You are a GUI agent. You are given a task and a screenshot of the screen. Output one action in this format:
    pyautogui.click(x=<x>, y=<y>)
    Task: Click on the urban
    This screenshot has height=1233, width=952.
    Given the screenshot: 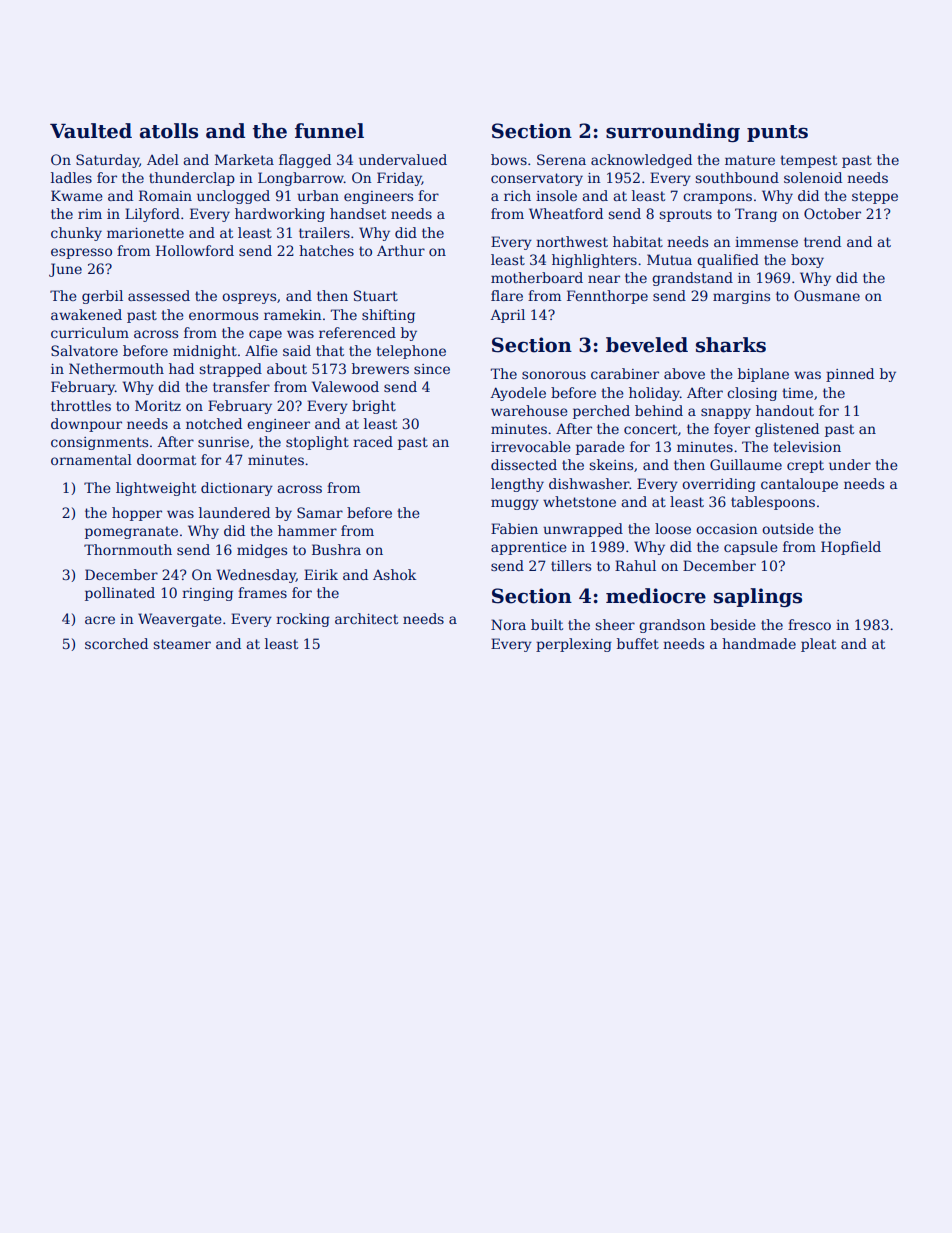 What is the action you would take?
    pyautogui.click(x=318, y=195)
